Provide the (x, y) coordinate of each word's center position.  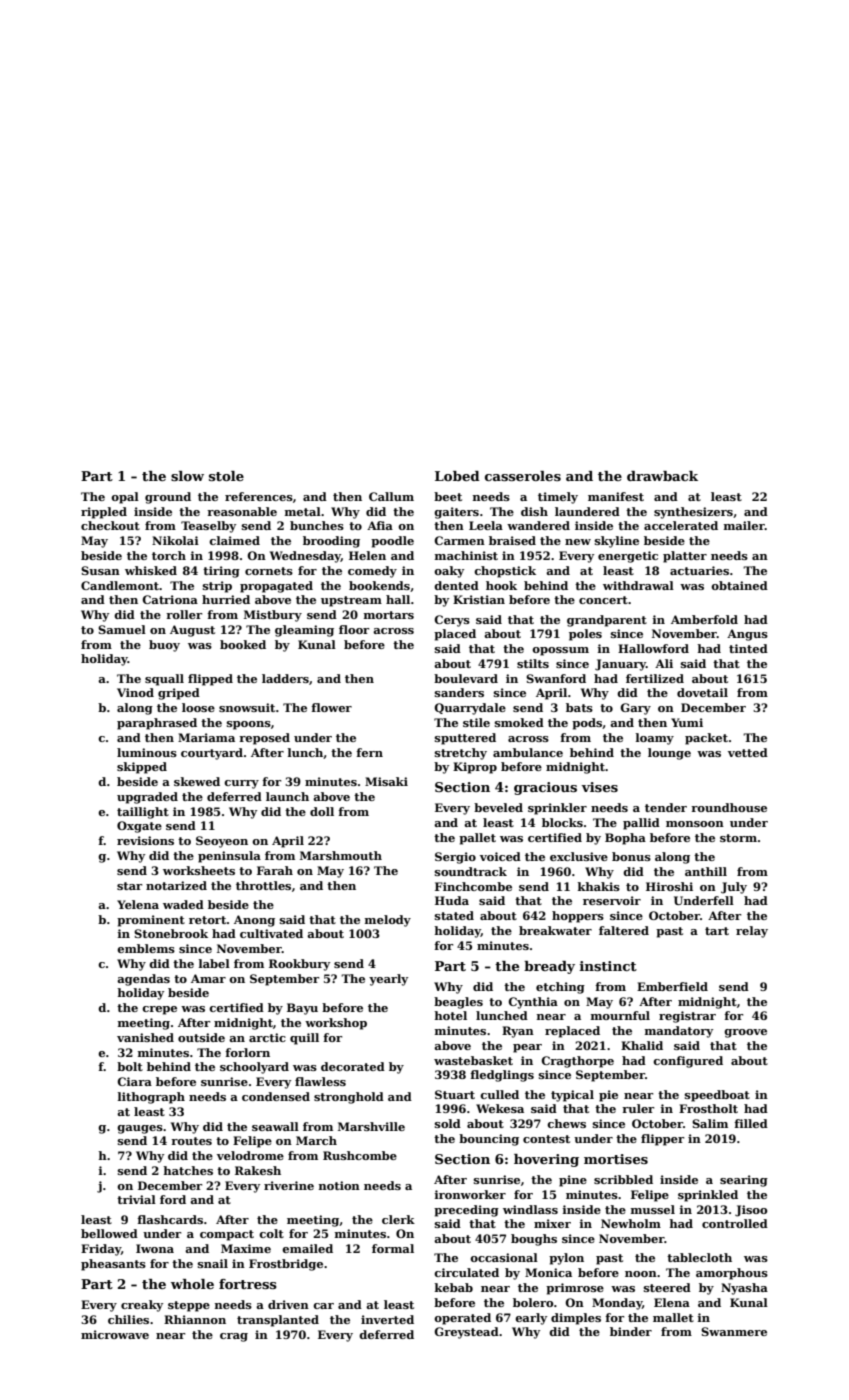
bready (549, 967)
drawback (662, 476)
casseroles (523, 476)
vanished (145, 1037)
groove (745, 1033)
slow (187, 476)
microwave (115, 1334)
